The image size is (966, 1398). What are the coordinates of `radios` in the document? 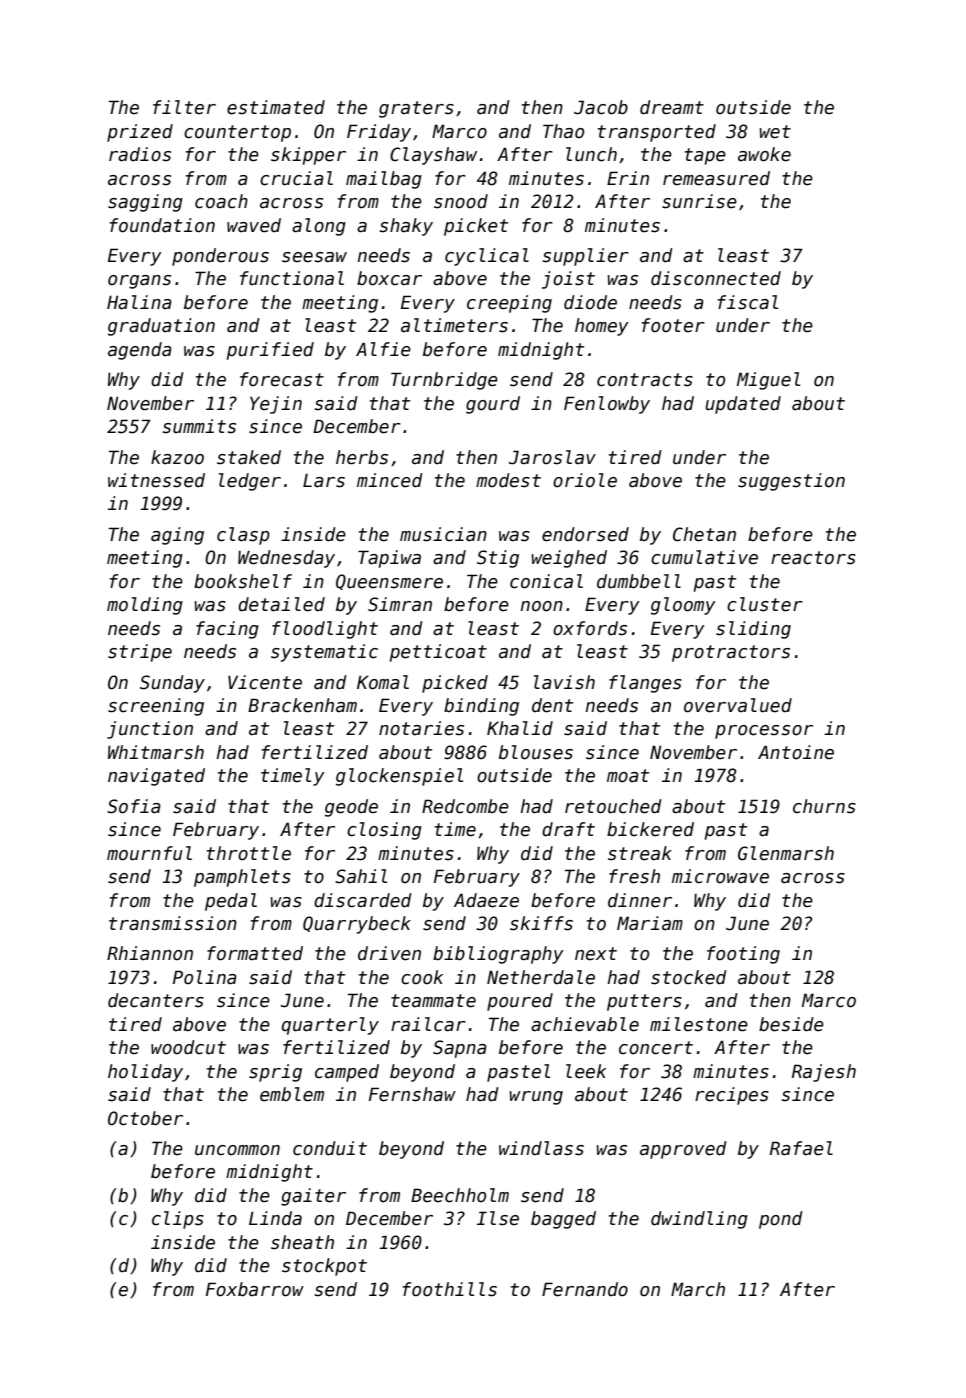 It's located at (140, 154).
